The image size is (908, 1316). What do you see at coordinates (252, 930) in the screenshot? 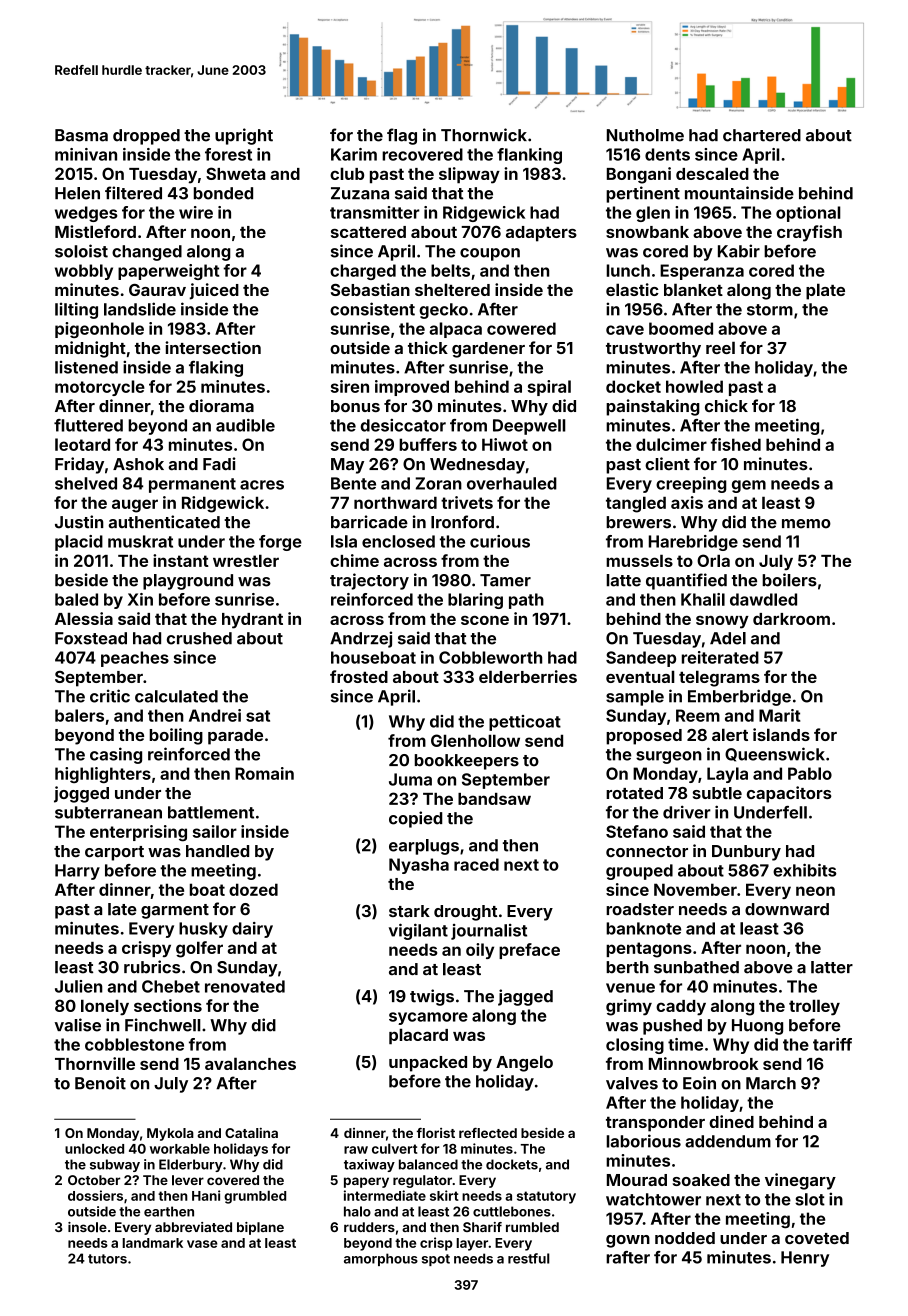
I see `dairy` at bounding box center [252, 930].
